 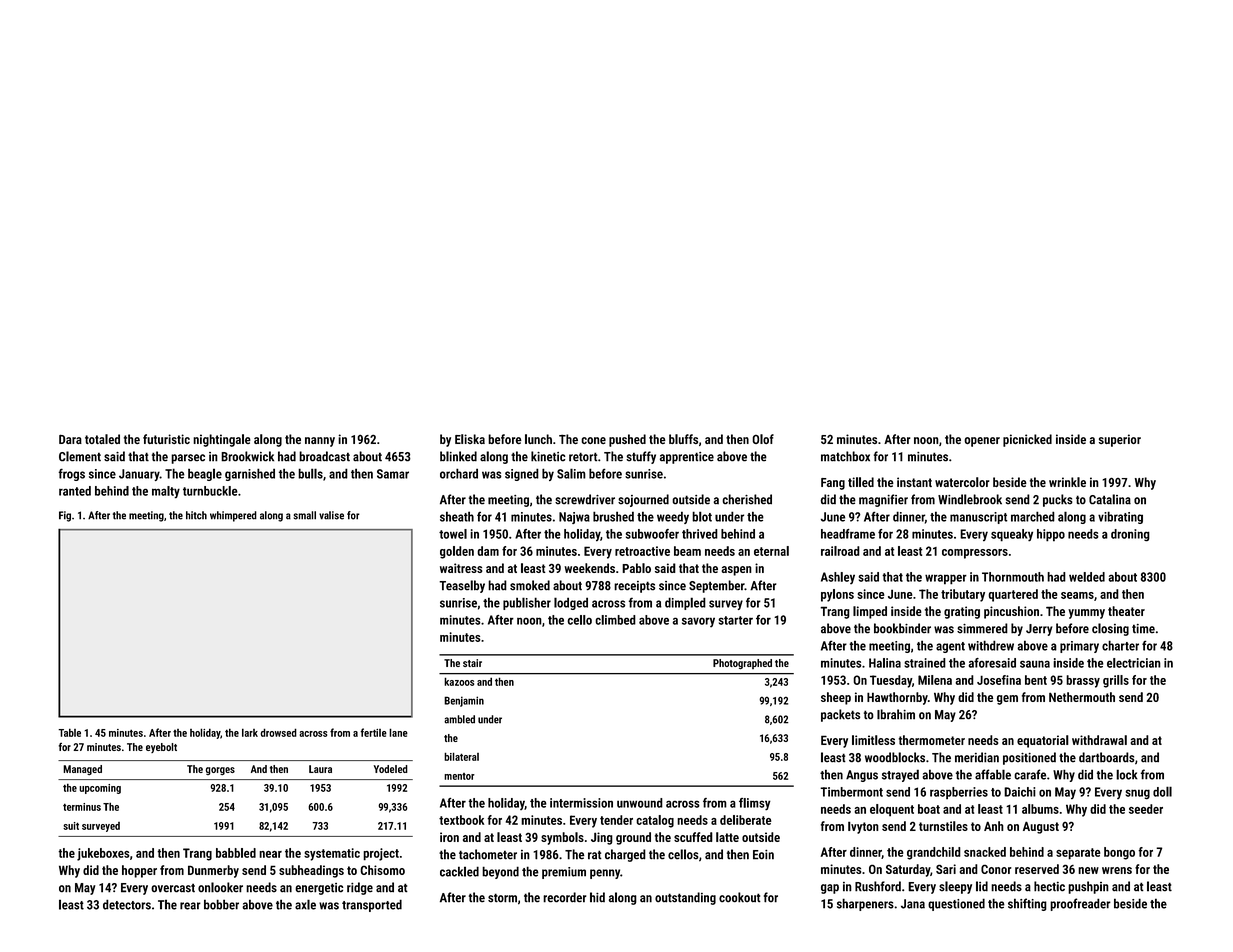 I want to click on Fig, so click(x=65, y=516).
